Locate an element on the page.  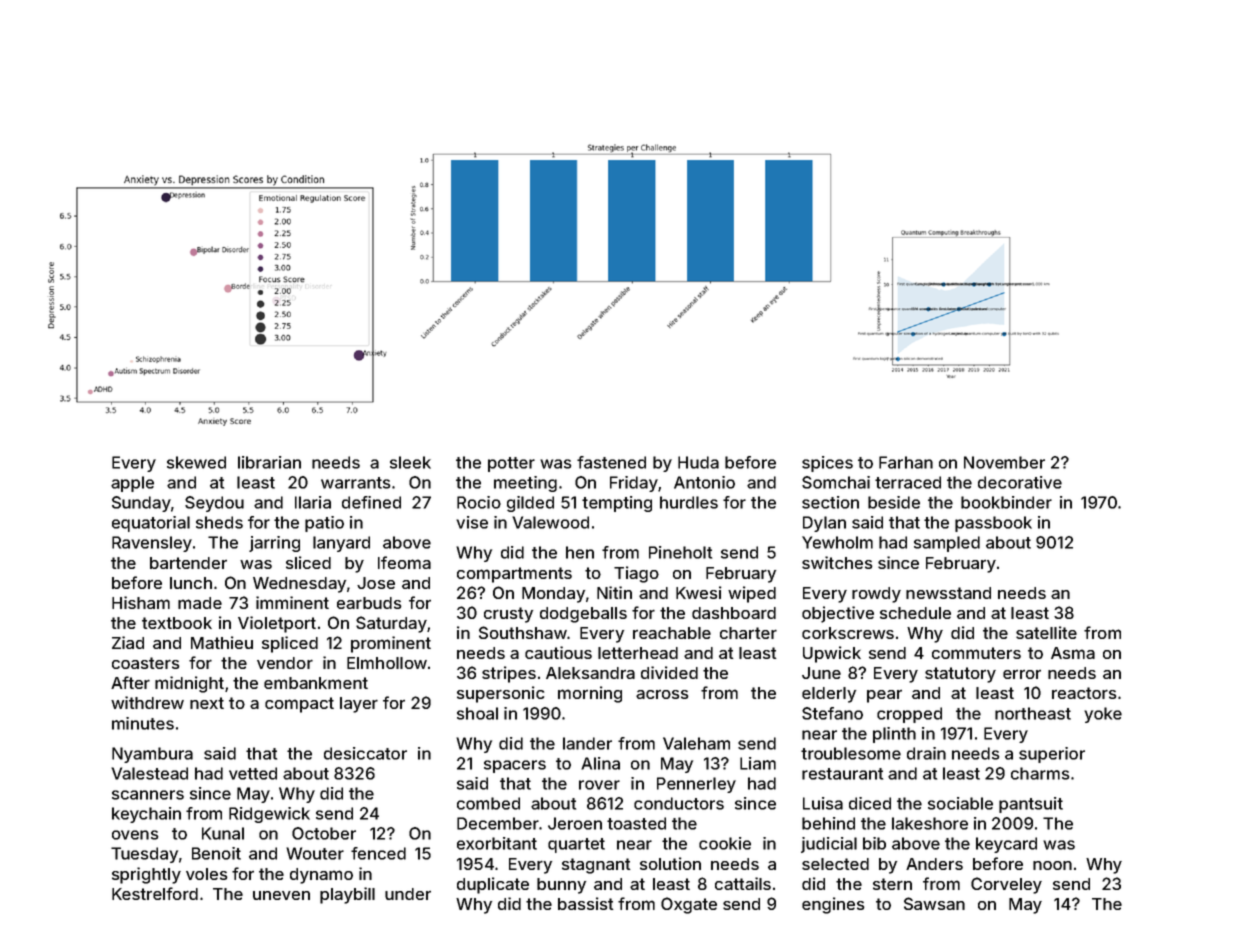
Antonio is located at coordinates (704, 482).
